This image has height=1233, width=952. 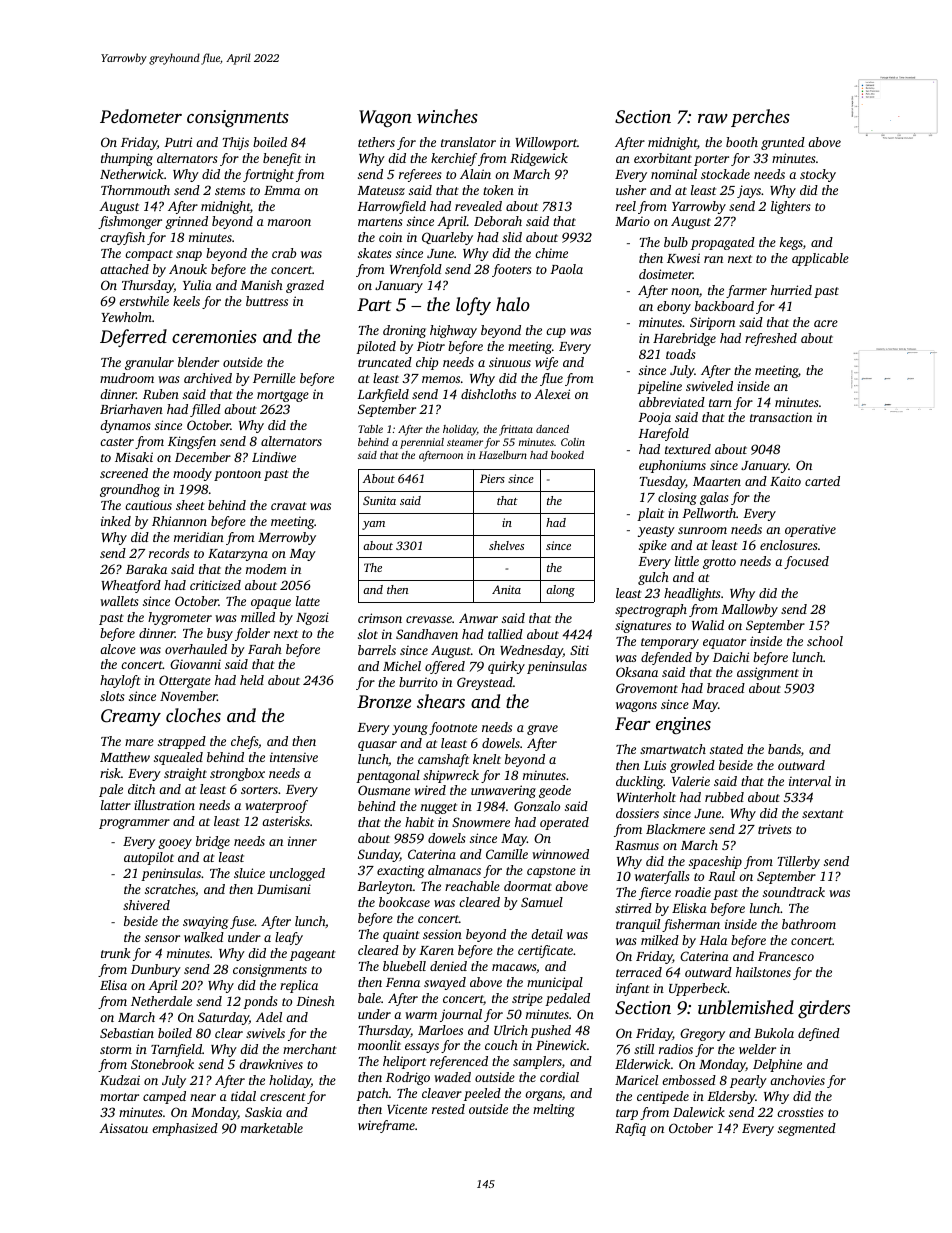 I want to click on Anita, so click(x=506, y=589).
